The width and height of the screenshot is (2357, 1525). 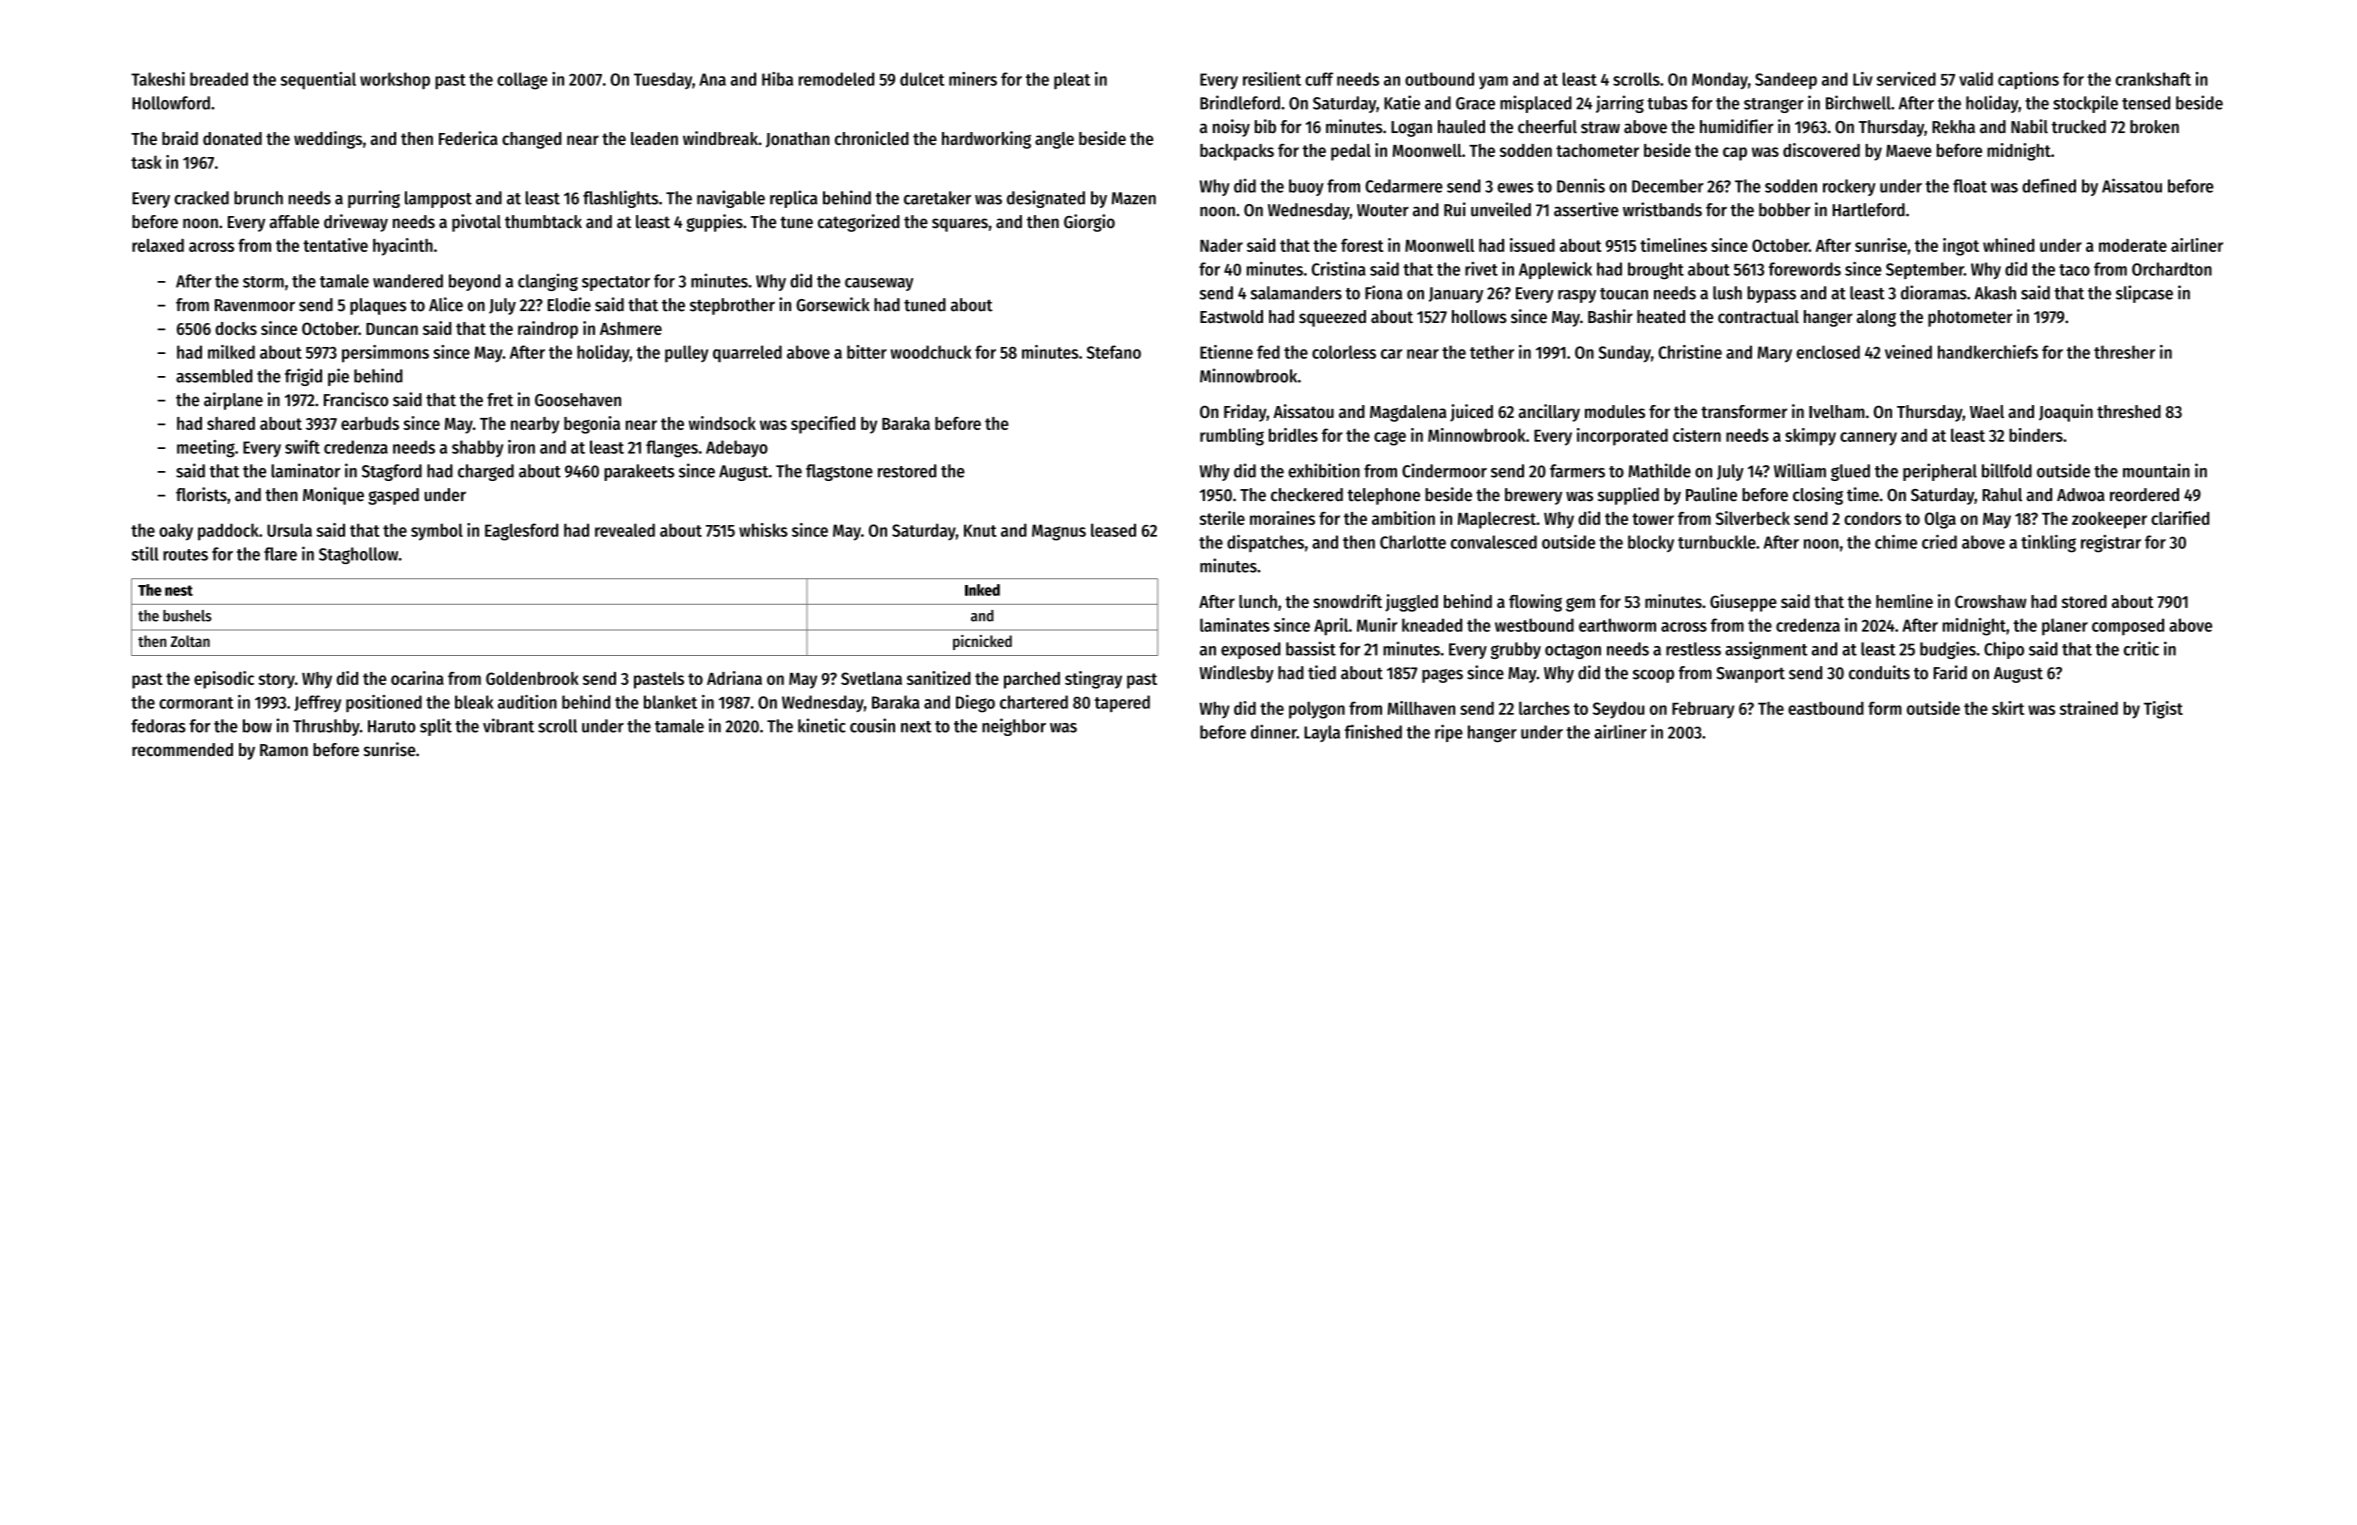 What do you see at coordinates (1906, 79) in the screenshot?
I see `serviced` at bounding box center [1906, 79].
